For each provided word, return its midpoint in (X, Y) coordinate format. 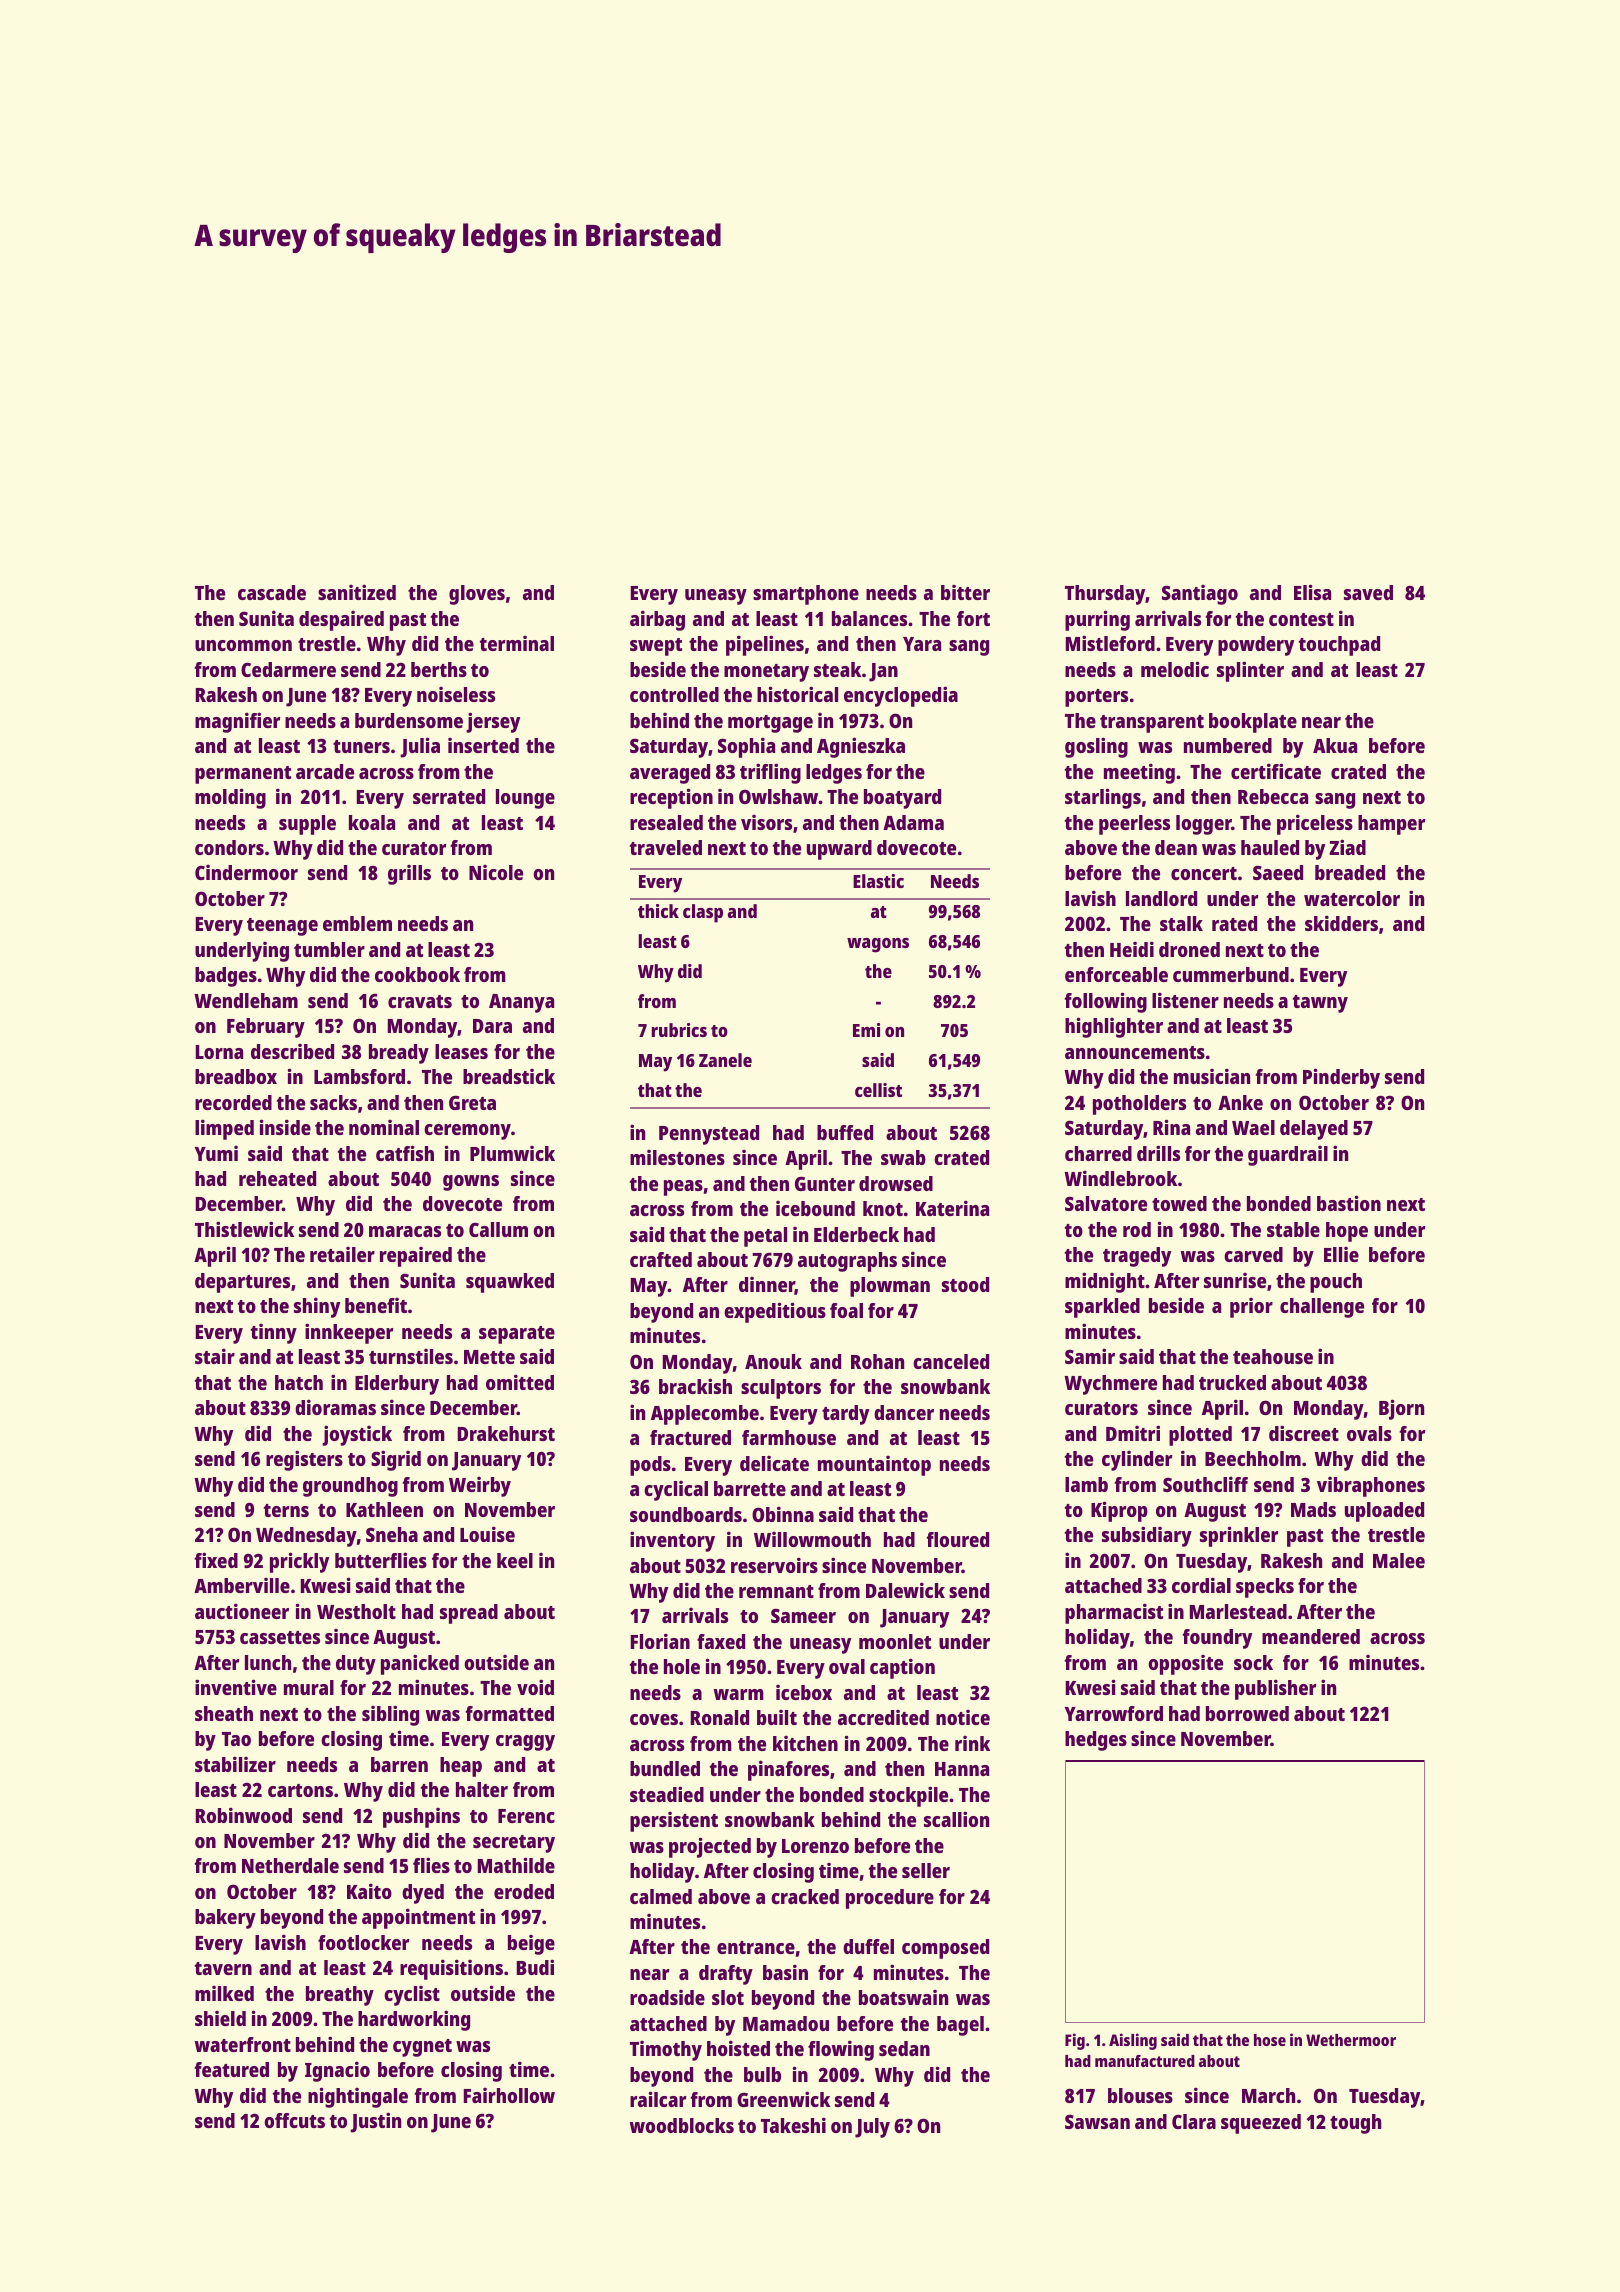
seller (926, 1870)
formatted (509, 1713)
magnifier (237, 722)
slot (728, 1997)
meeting (1139, 773)
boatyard (902, 799)
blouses (1140, 2095)
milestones (677, 1157)
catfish (405, 1153)
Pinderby (1341, 1078)
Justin (375, 2122)
